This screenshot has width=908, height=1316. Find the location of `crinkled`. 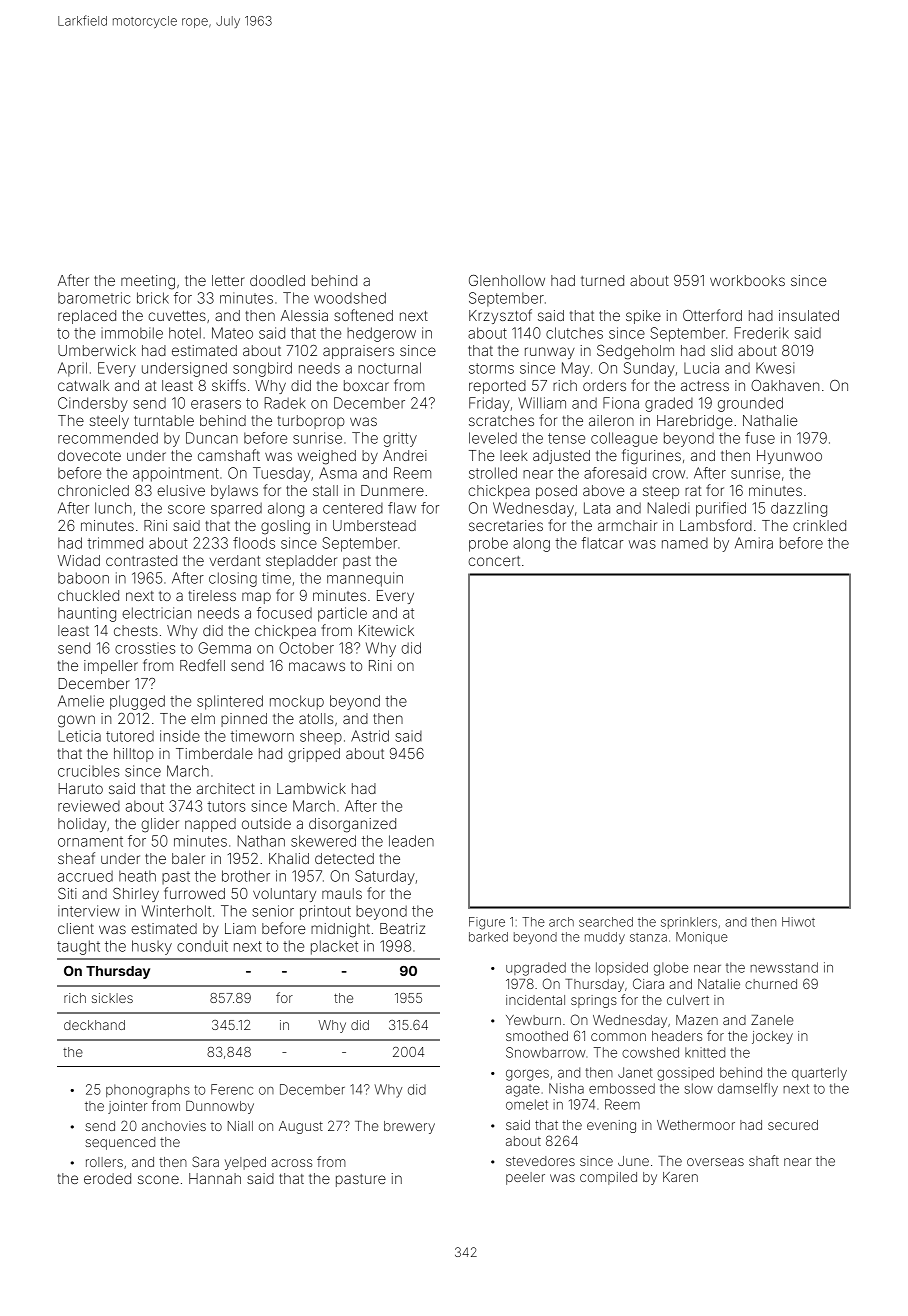

crinkled is located at coordinates (819, 525).
